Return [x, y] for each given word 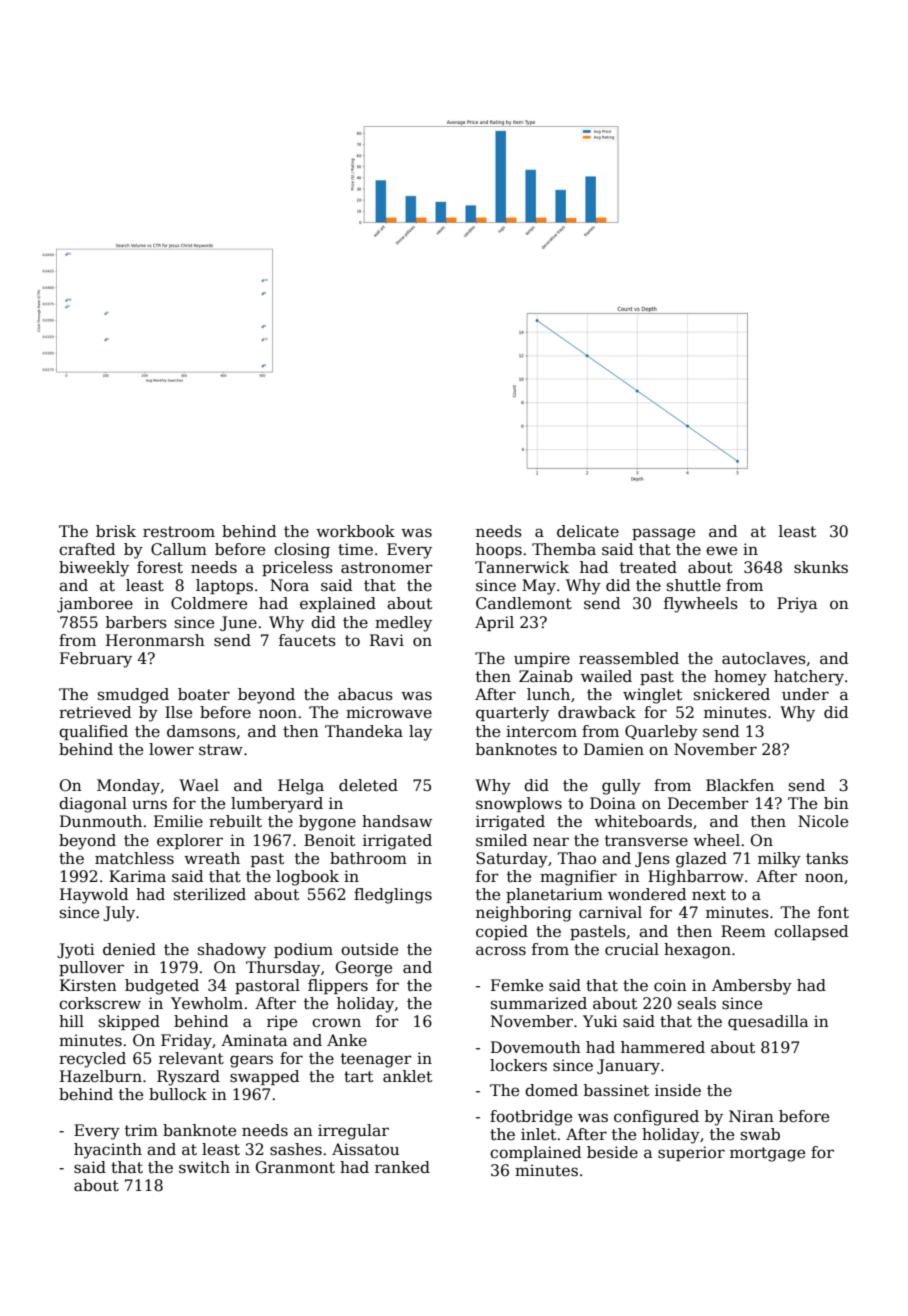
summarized [539, 1003]
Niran [751, 1116]
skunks [821, 567]
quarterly [512, 714]
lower [171, 749]
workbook [355, 531]
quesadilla [768, 1022]
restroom [179, 532]
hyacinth [108, 1151]
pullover [91, 968]
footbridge [531, 1118]
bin [836, 803]
